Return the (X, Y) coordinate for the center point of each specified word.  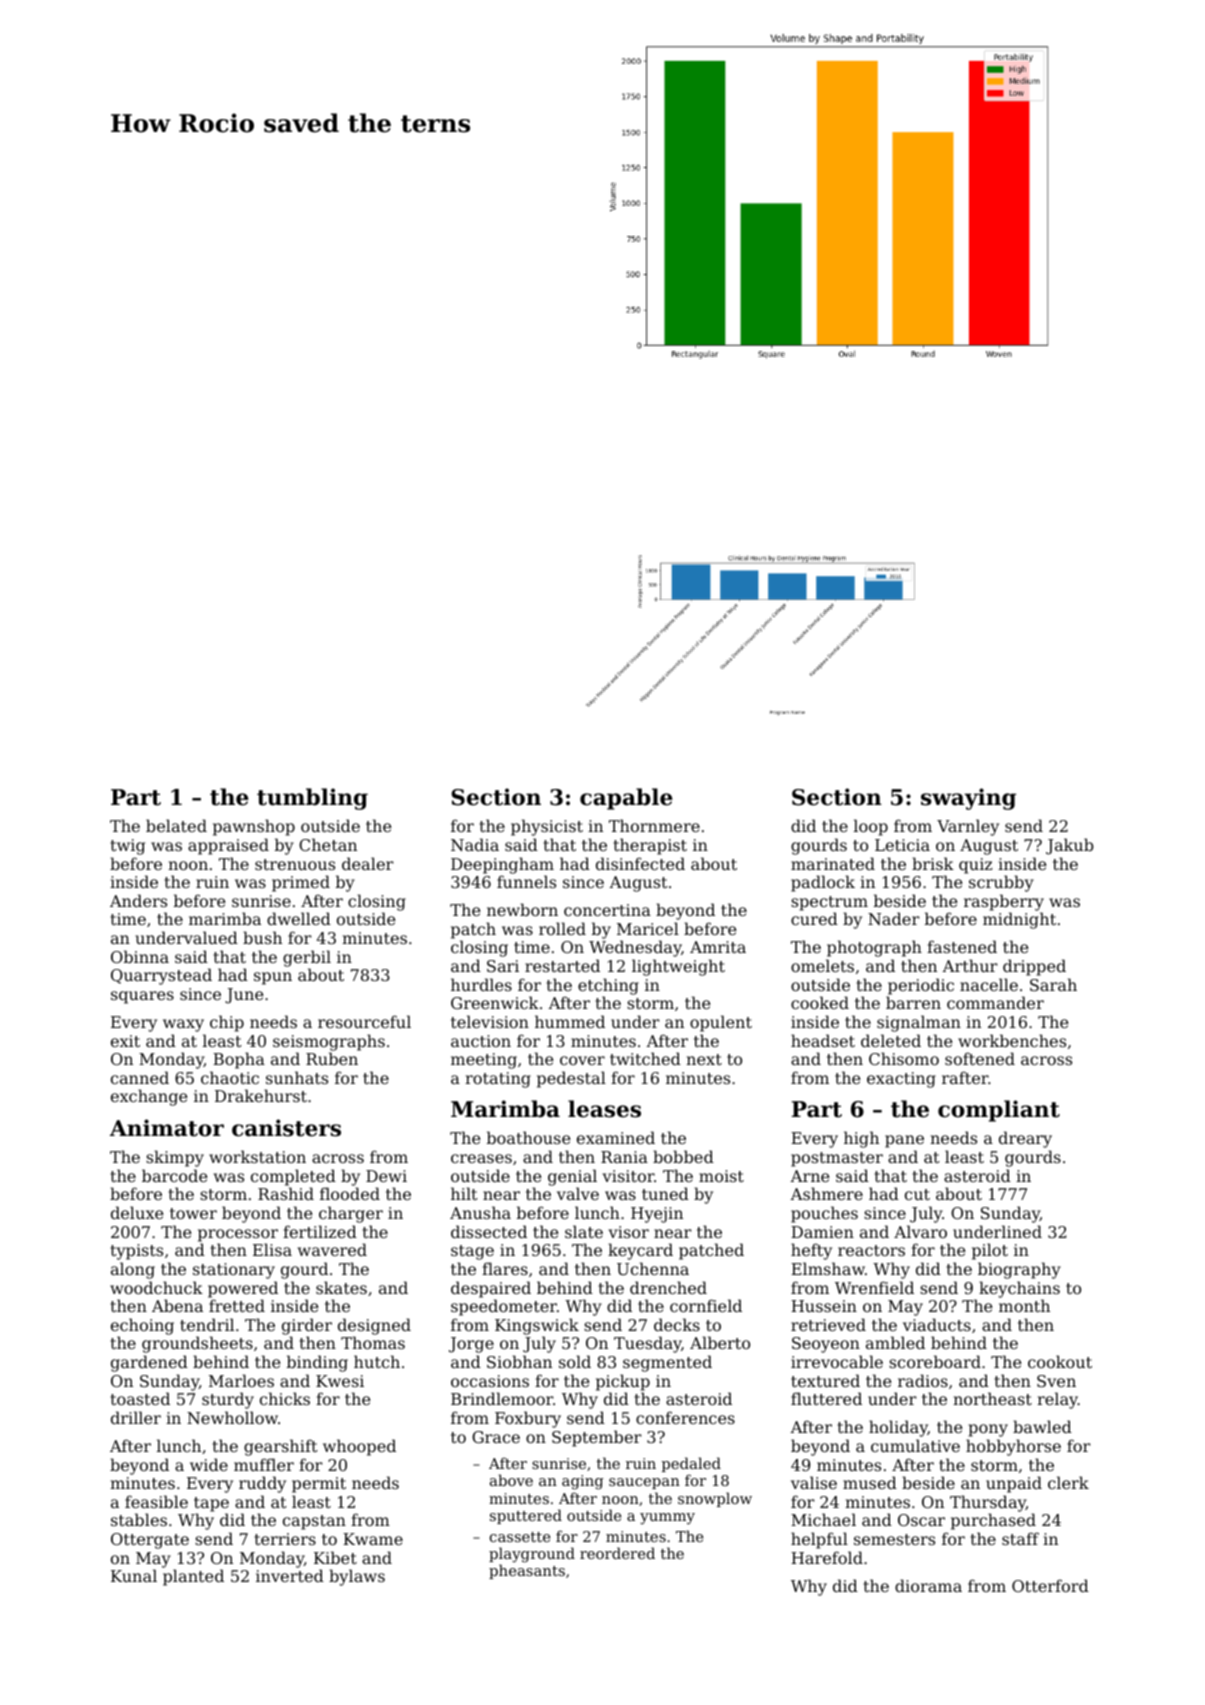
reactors (871, 1250)
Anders (138, 900)
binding (317, 1363)
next (704, 1059)
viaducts (937, 1324)
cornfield (706, 1305)
